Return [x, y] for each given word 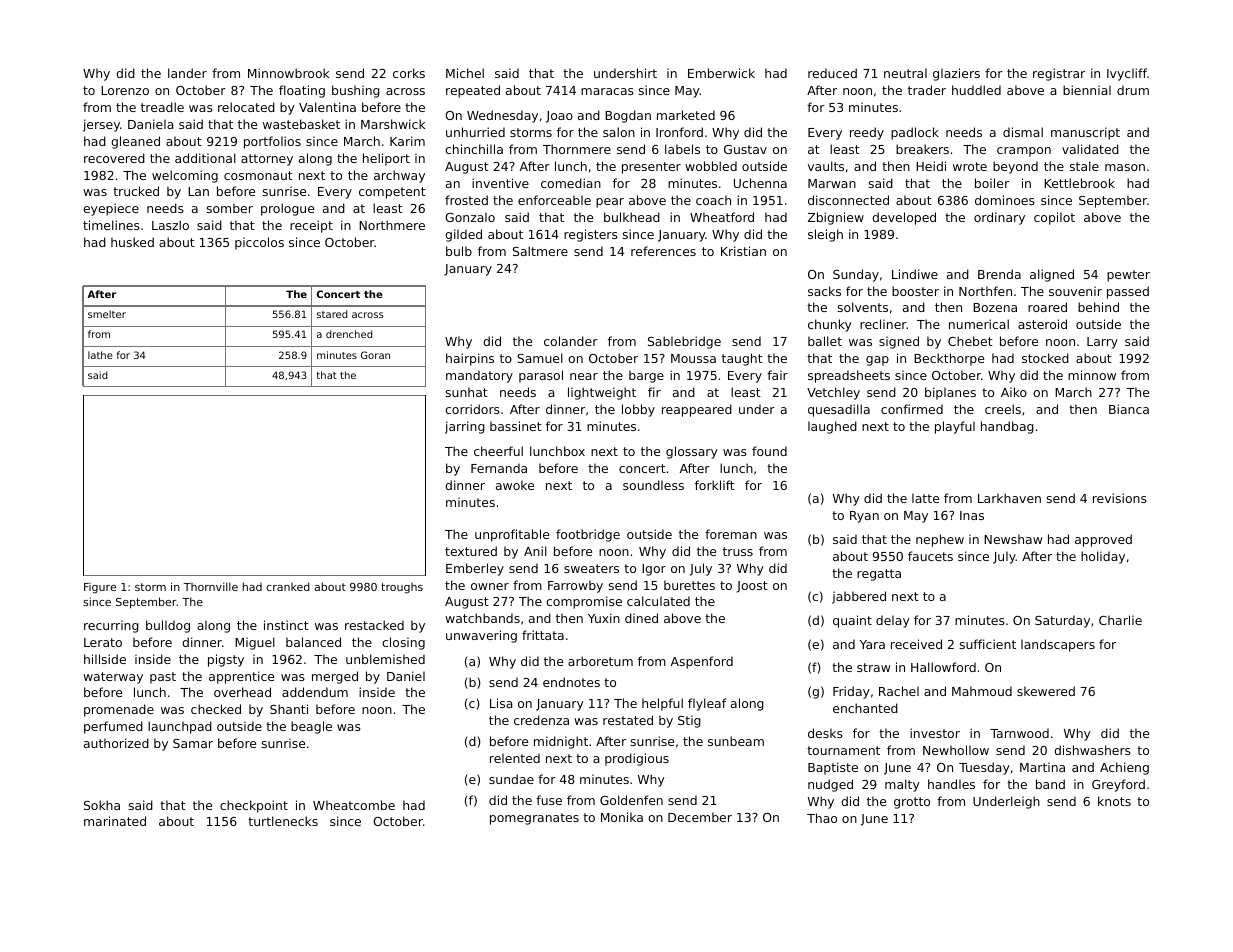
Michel [465, 73]
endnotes [571, 682]
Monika [622, 817]
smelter [107, 314]
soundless [653, 485]
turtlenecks [283, 821]
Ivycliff [1127, 74]
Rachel [899, 691]
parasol [541, 376]
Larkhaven [1009, 498]
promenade [119, 710]
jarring [465, 427]
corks [409, 73]
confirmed [912, 409]
